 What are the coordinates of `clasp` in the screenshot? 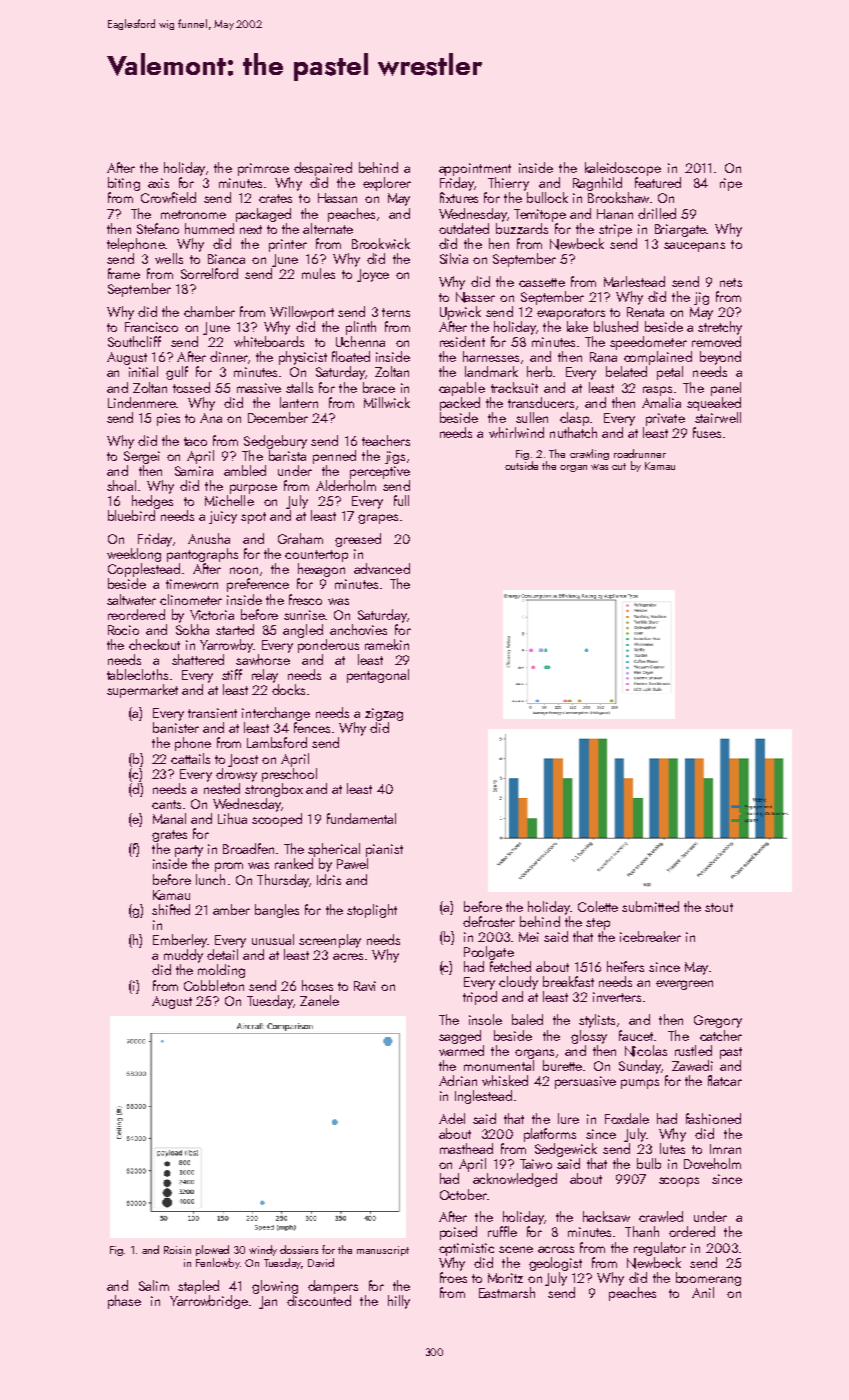 It's located at (574, 419).
